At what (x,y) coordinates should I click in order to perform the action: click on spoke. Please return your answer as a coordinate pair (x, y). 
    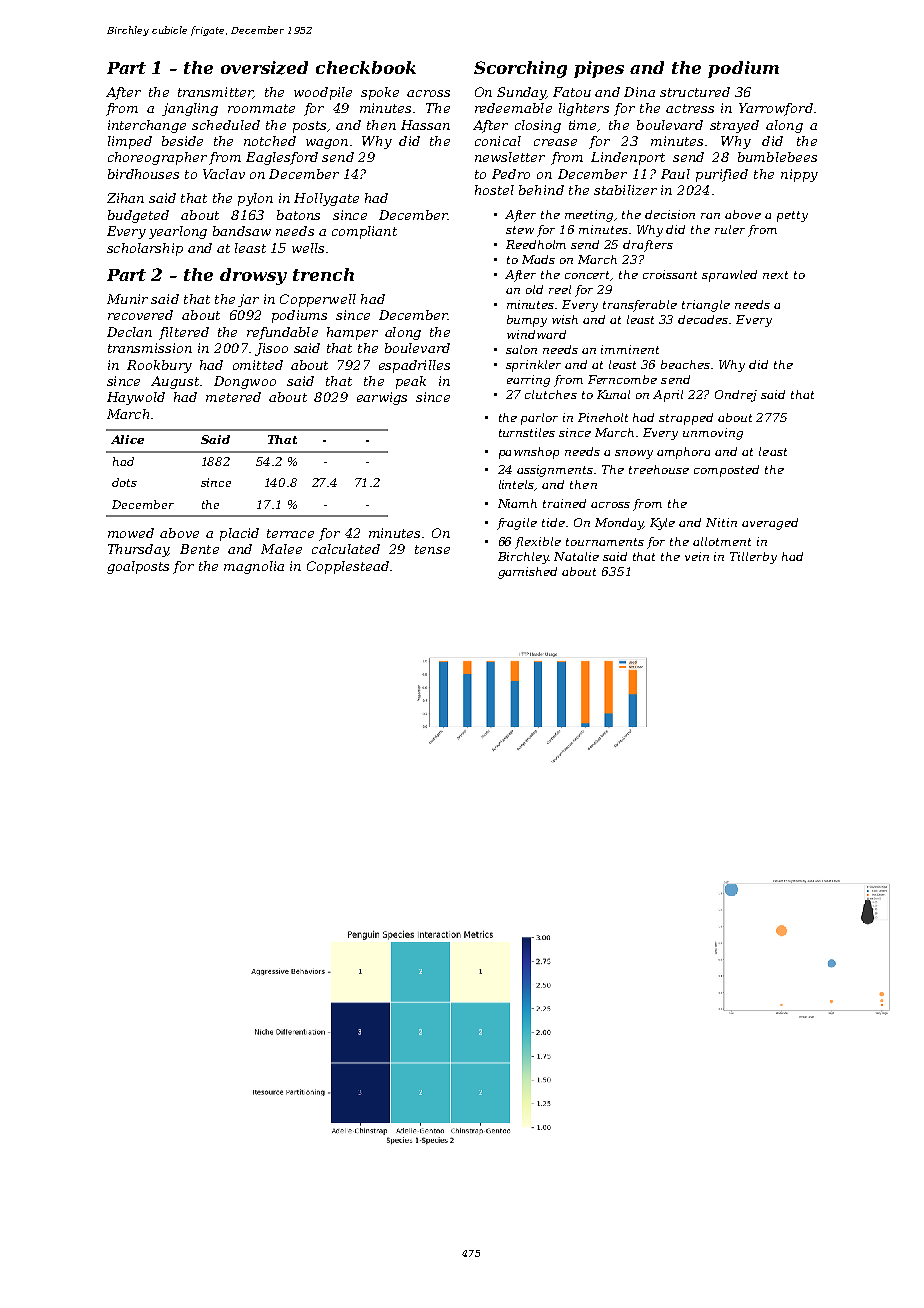
    Looking at the image, I should click on (380, 93).
